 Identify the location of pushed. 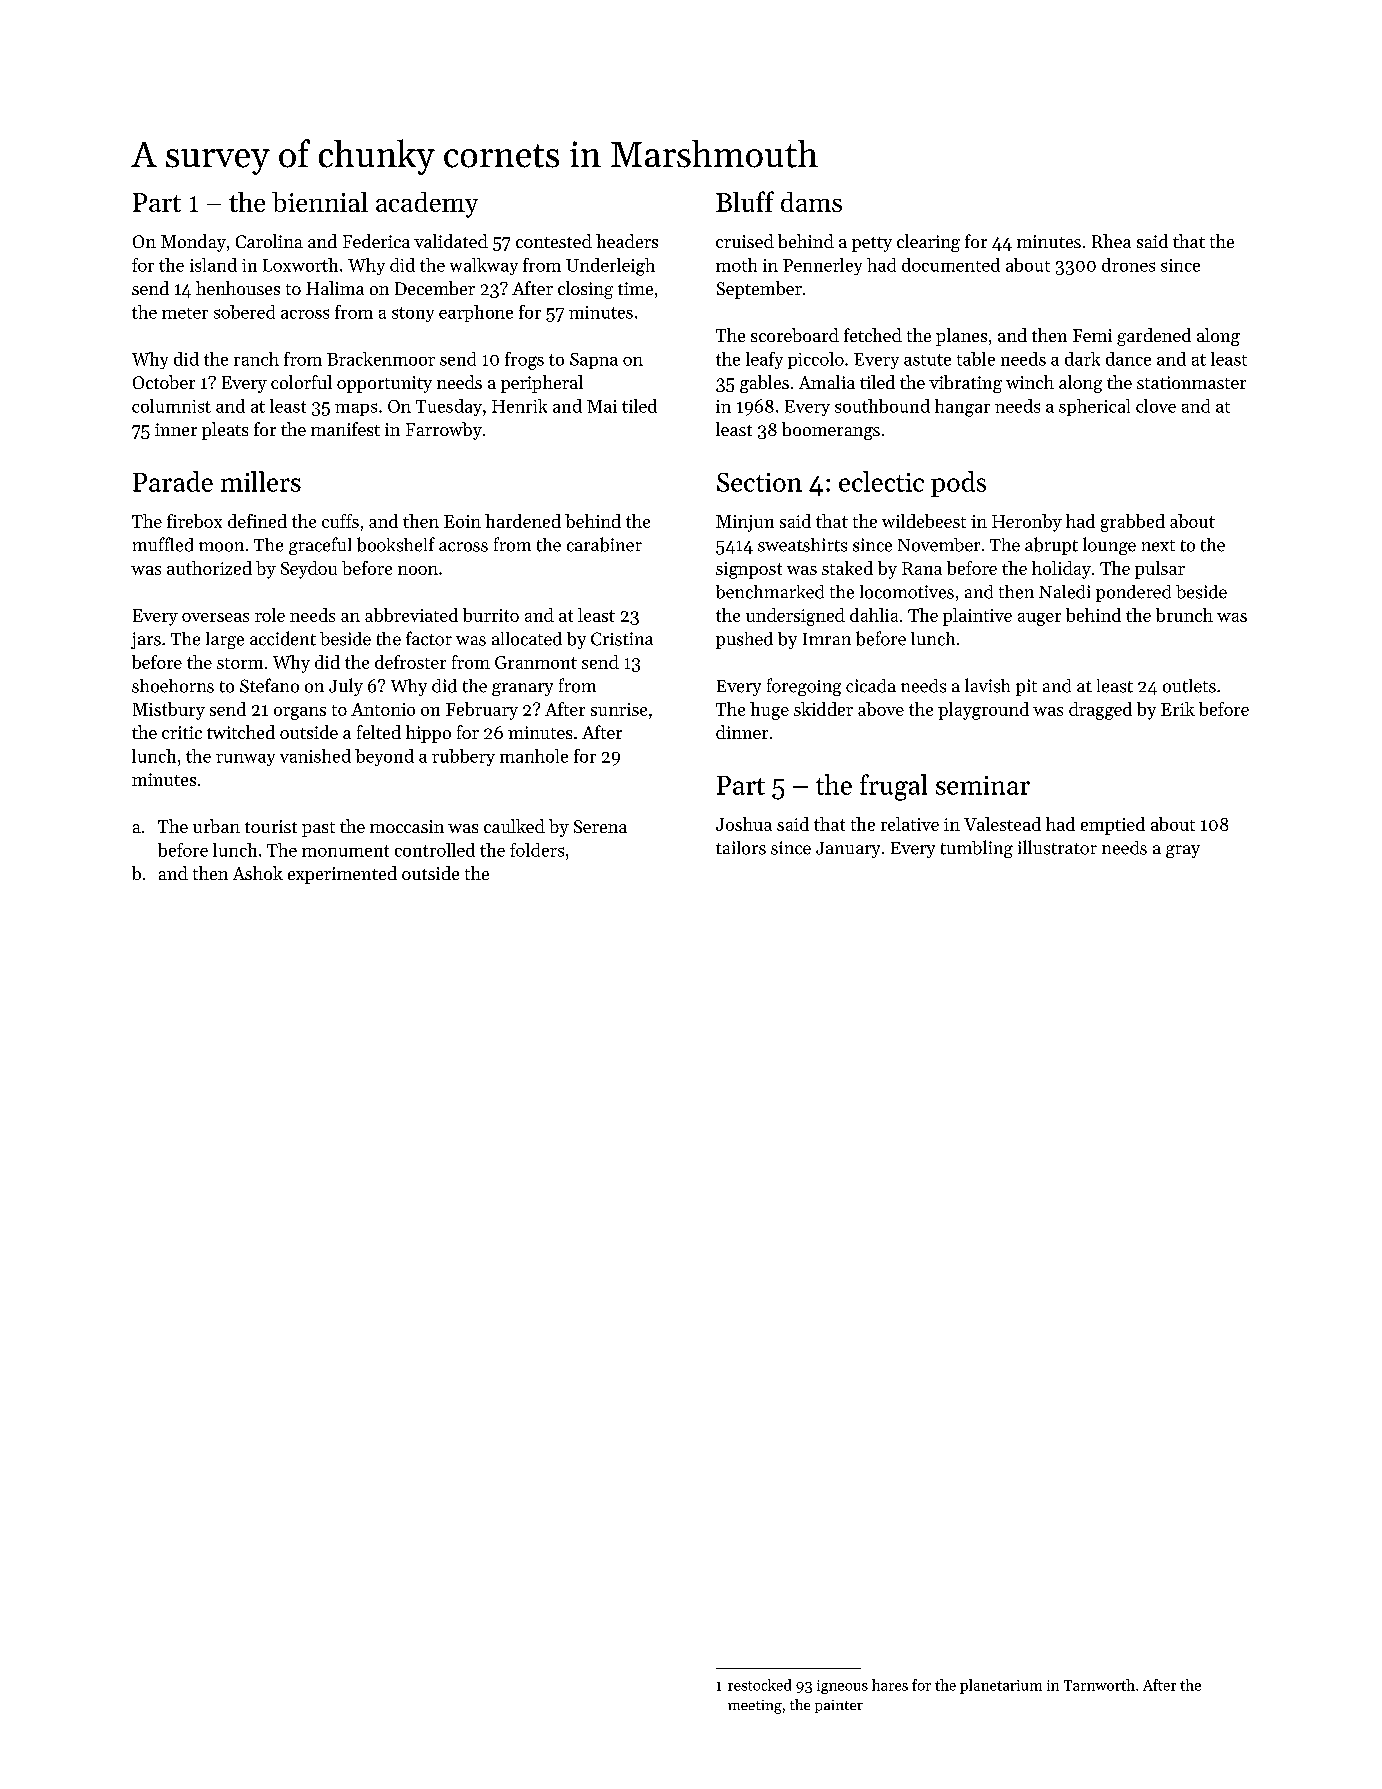
(744, 640).
